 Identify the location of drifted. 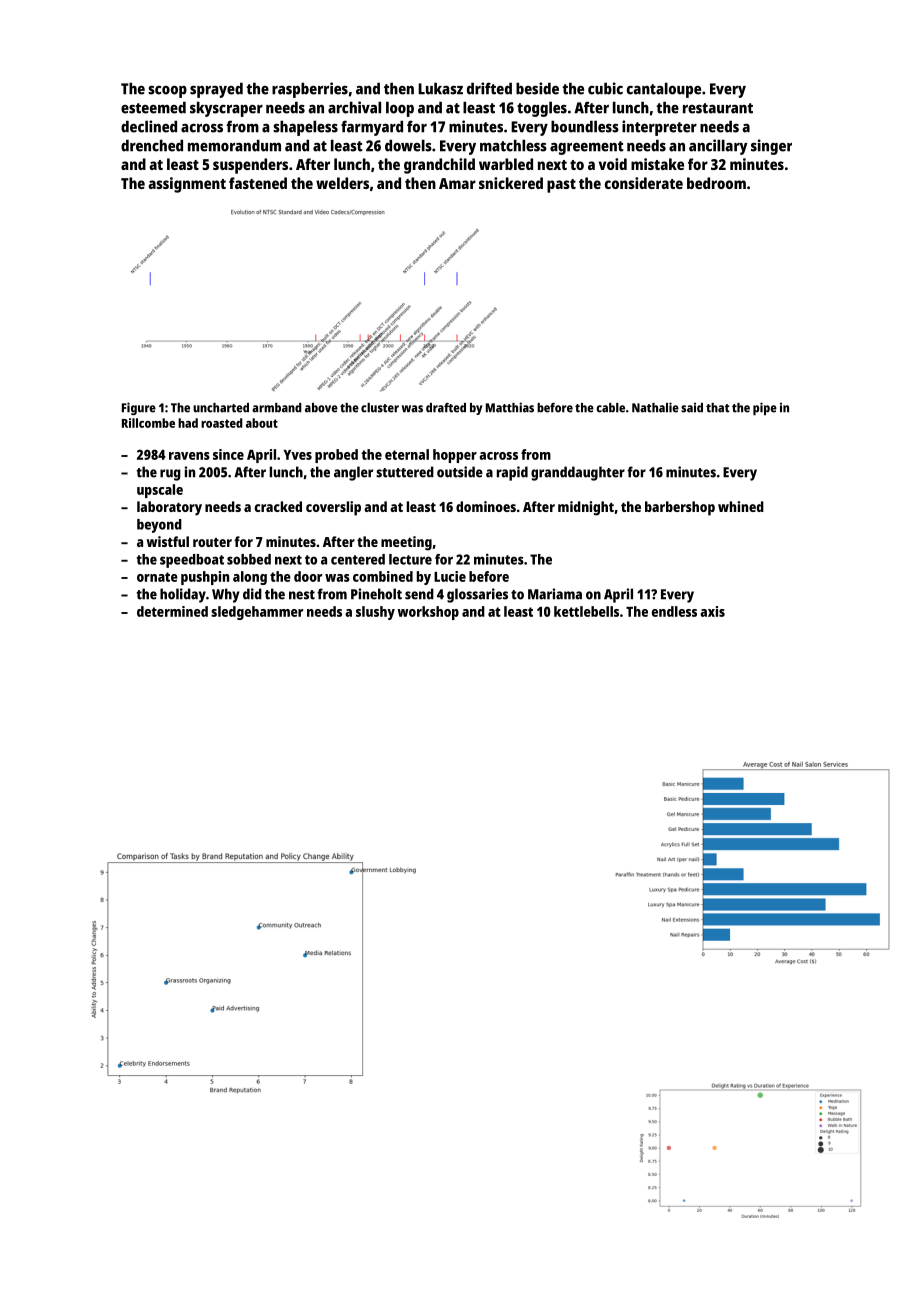
(489, 88).
